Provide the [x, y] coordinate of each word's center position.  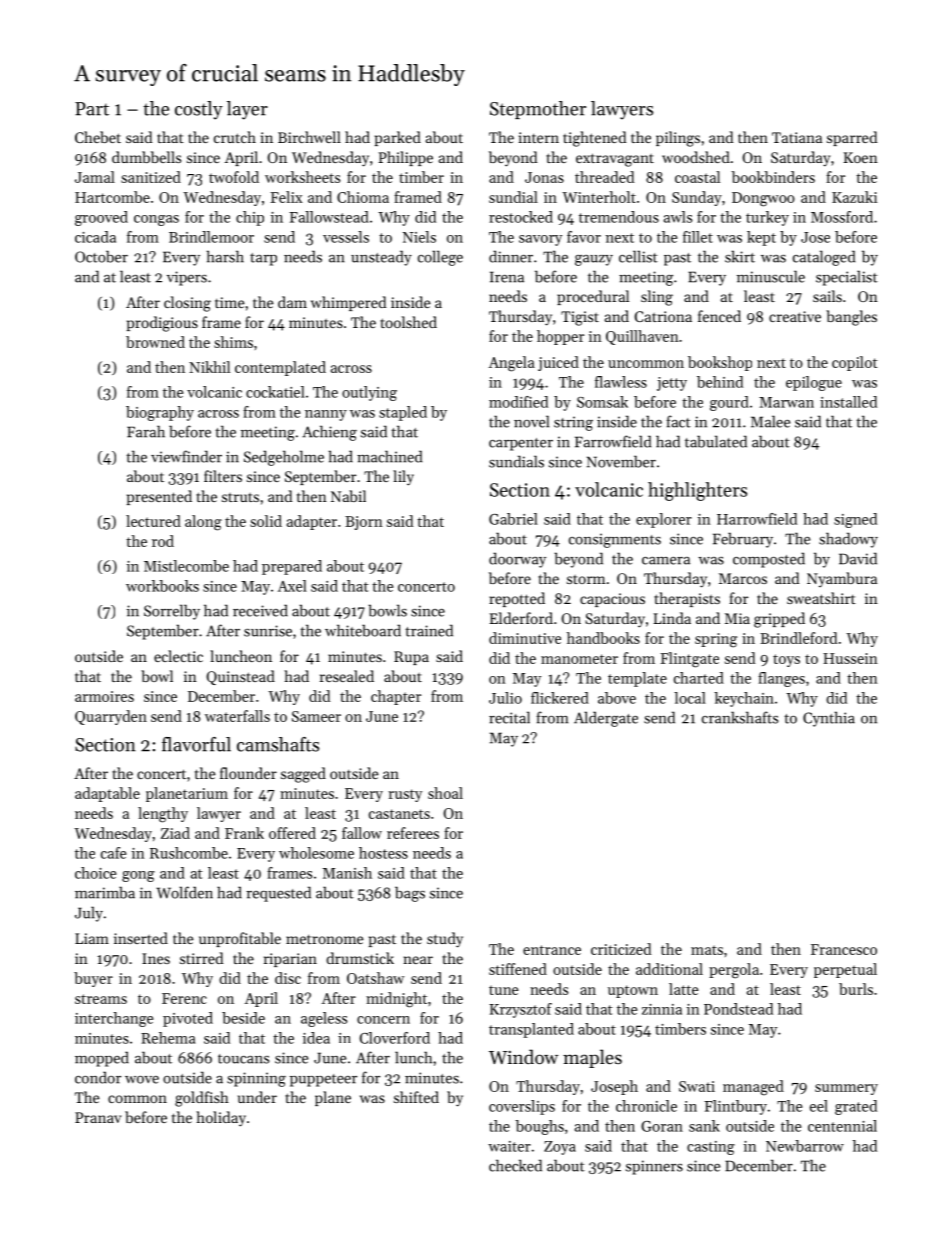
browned [155, 342]
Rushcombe [189, 853]
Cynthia [829, 719]
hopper [560, 337]
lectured [153, 521]
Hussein [850, 658]
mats [707, 950]
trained [429, 630]
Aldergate [606, 719]
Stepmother [538, 110]
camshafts [278, 744]
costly [199, 110]
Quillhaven [642, 337]
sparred [852, 138]
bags [410, 894]
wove [142, 1080]
